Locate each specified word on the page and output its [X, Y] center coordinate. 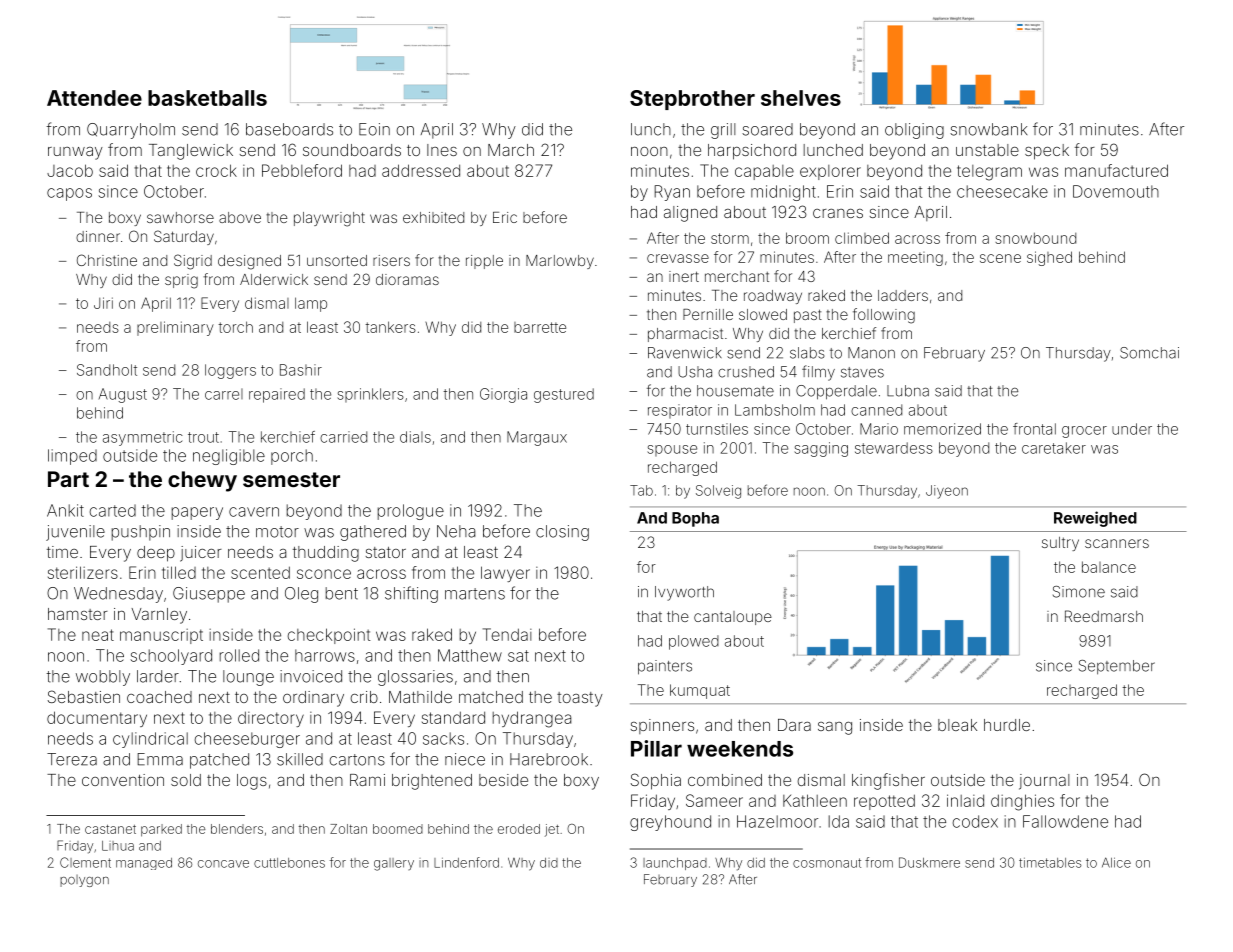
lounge [248, 678]
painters [665, 667]
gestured [564, 395]
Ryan [672, 193]
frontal [1034, 429]
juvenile [75, 533]
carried [343, 437]
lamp [311, 304]
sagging [821, 449]
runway [75, 153]
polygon [84, 881]
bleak [957, 725]
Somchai [1149, 353]
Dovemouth [1116, 191]
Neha [456, 531]
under [1132, 429]
